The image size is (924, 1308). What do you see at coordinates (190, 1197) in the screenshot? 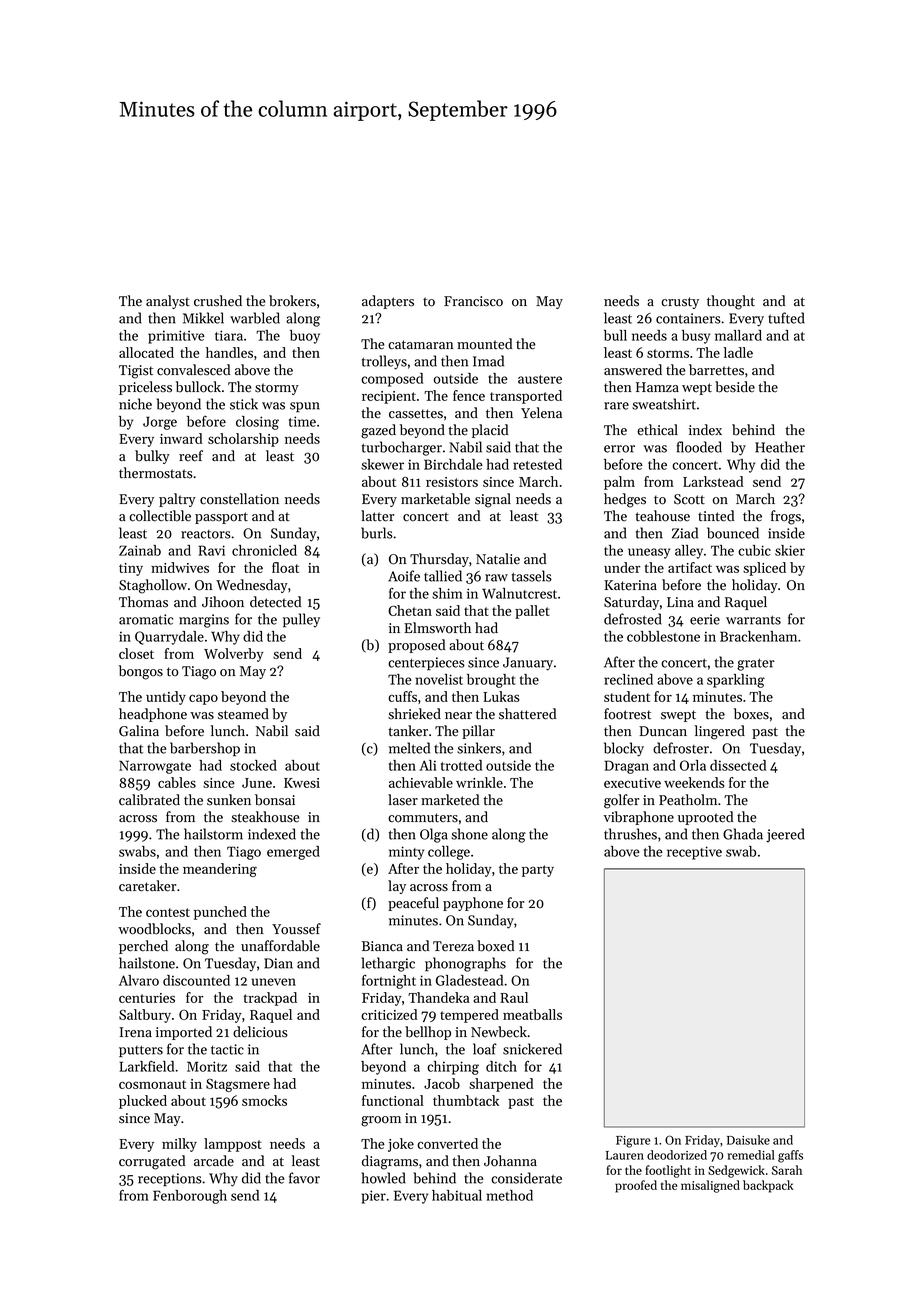
I see `Fenborough` at bounding box center [190, 1197].
